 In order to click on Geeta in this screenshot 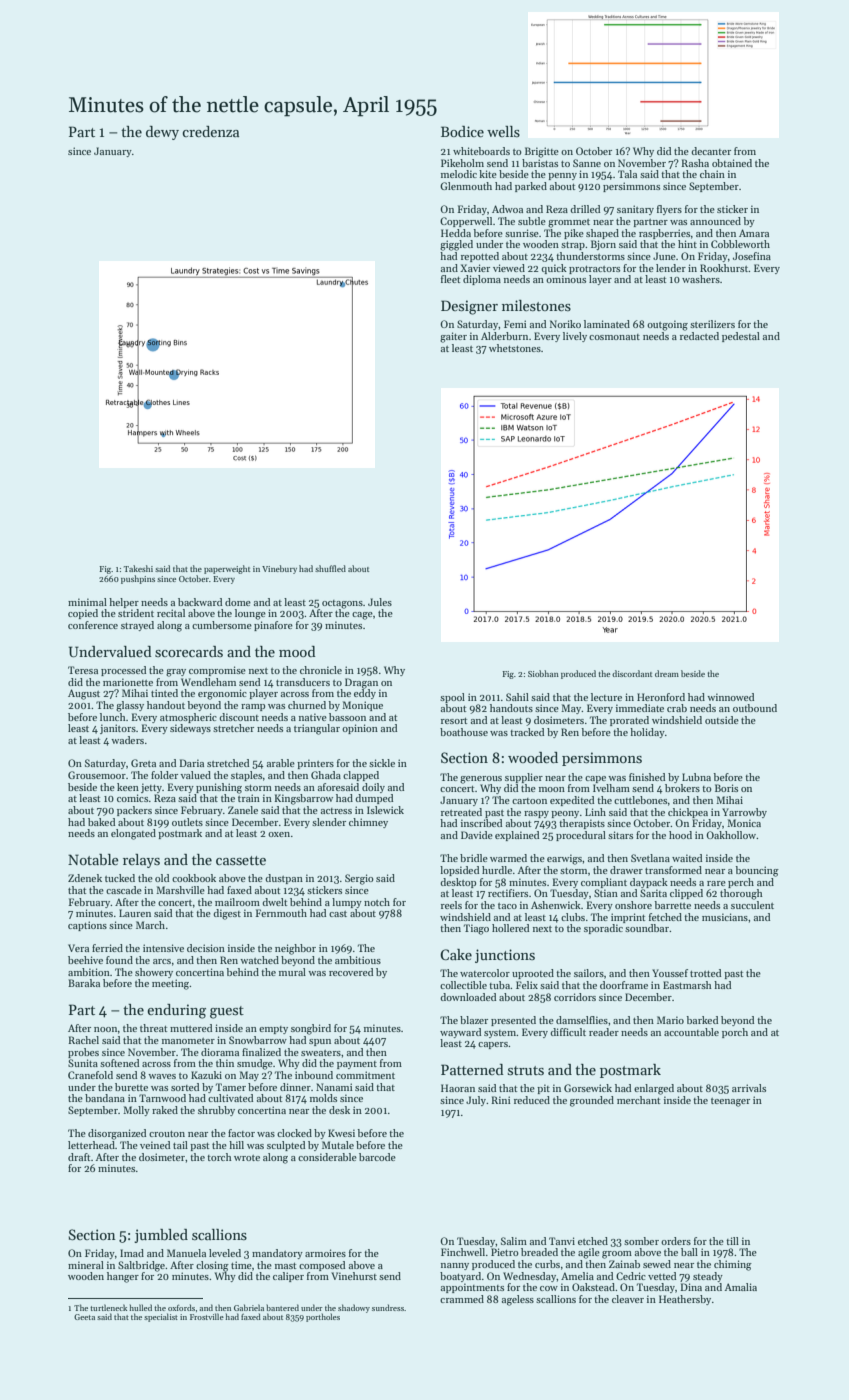, I will do `click(84, 1317)`.
